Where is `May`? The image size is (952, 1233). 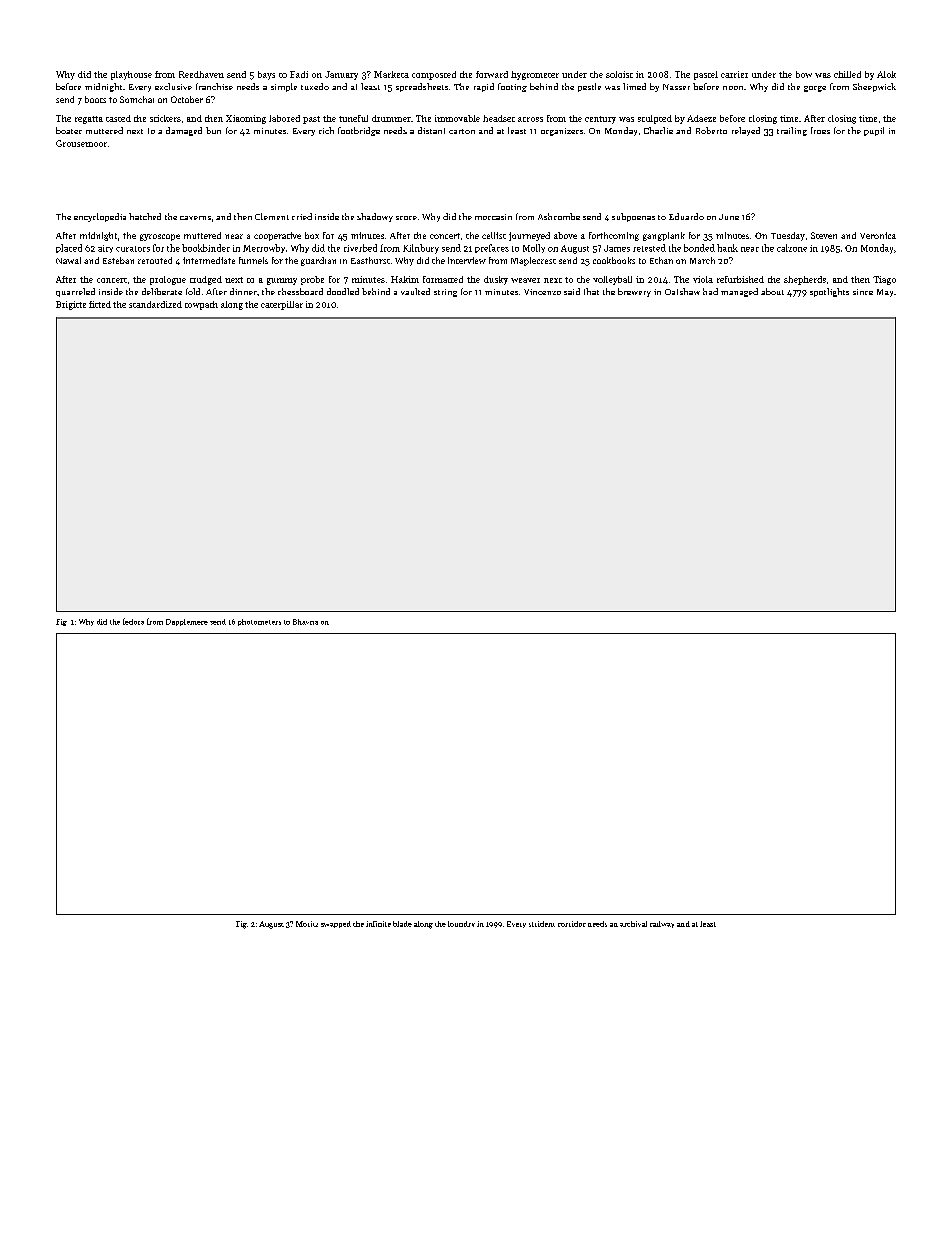 May is located at coordinates (885, 293).
